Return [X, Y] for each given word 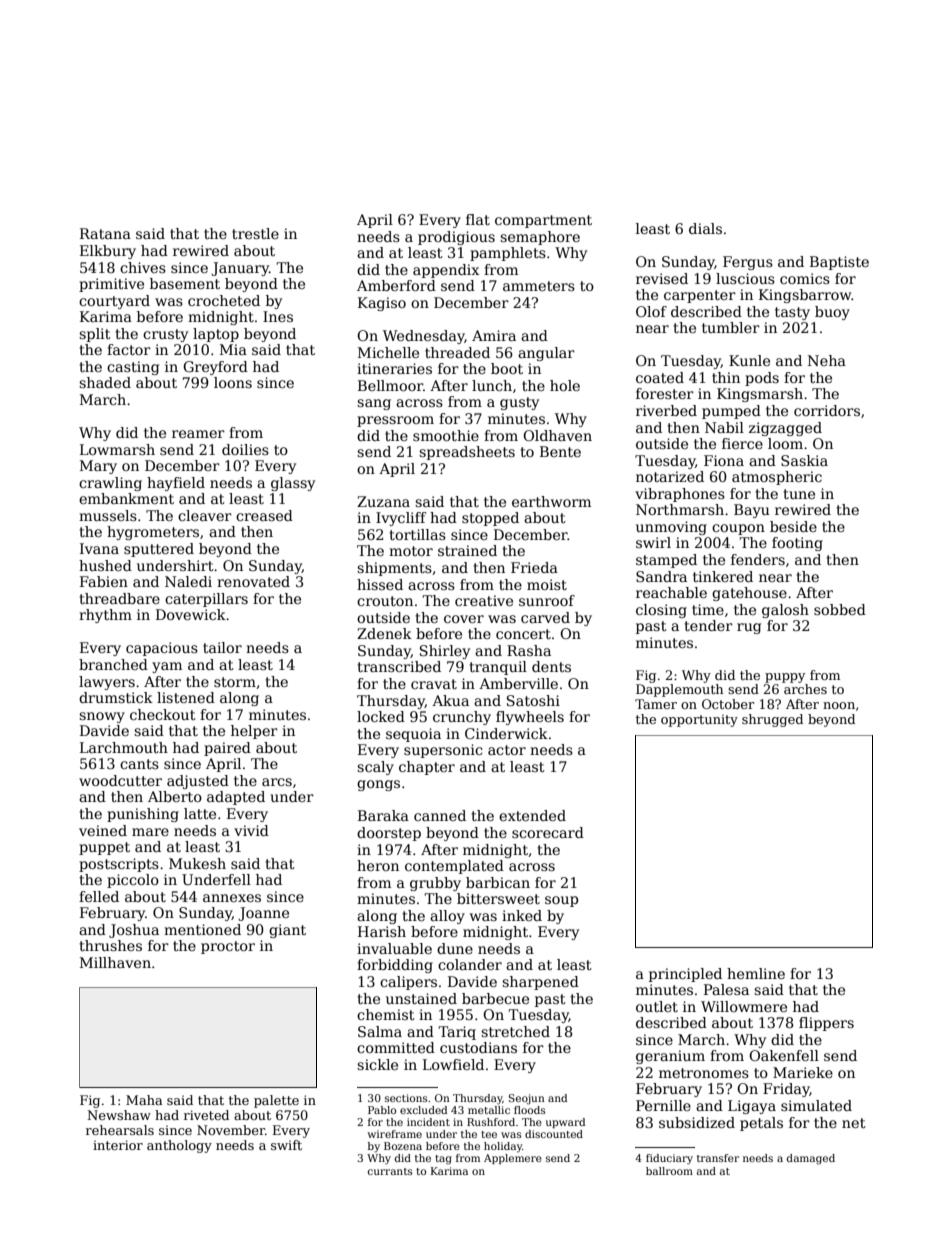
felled [99, 896]
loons [233, 382]
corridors [827, 410]
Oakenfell [784, 1055]
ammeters [539, 286]
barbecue [495, 998]
